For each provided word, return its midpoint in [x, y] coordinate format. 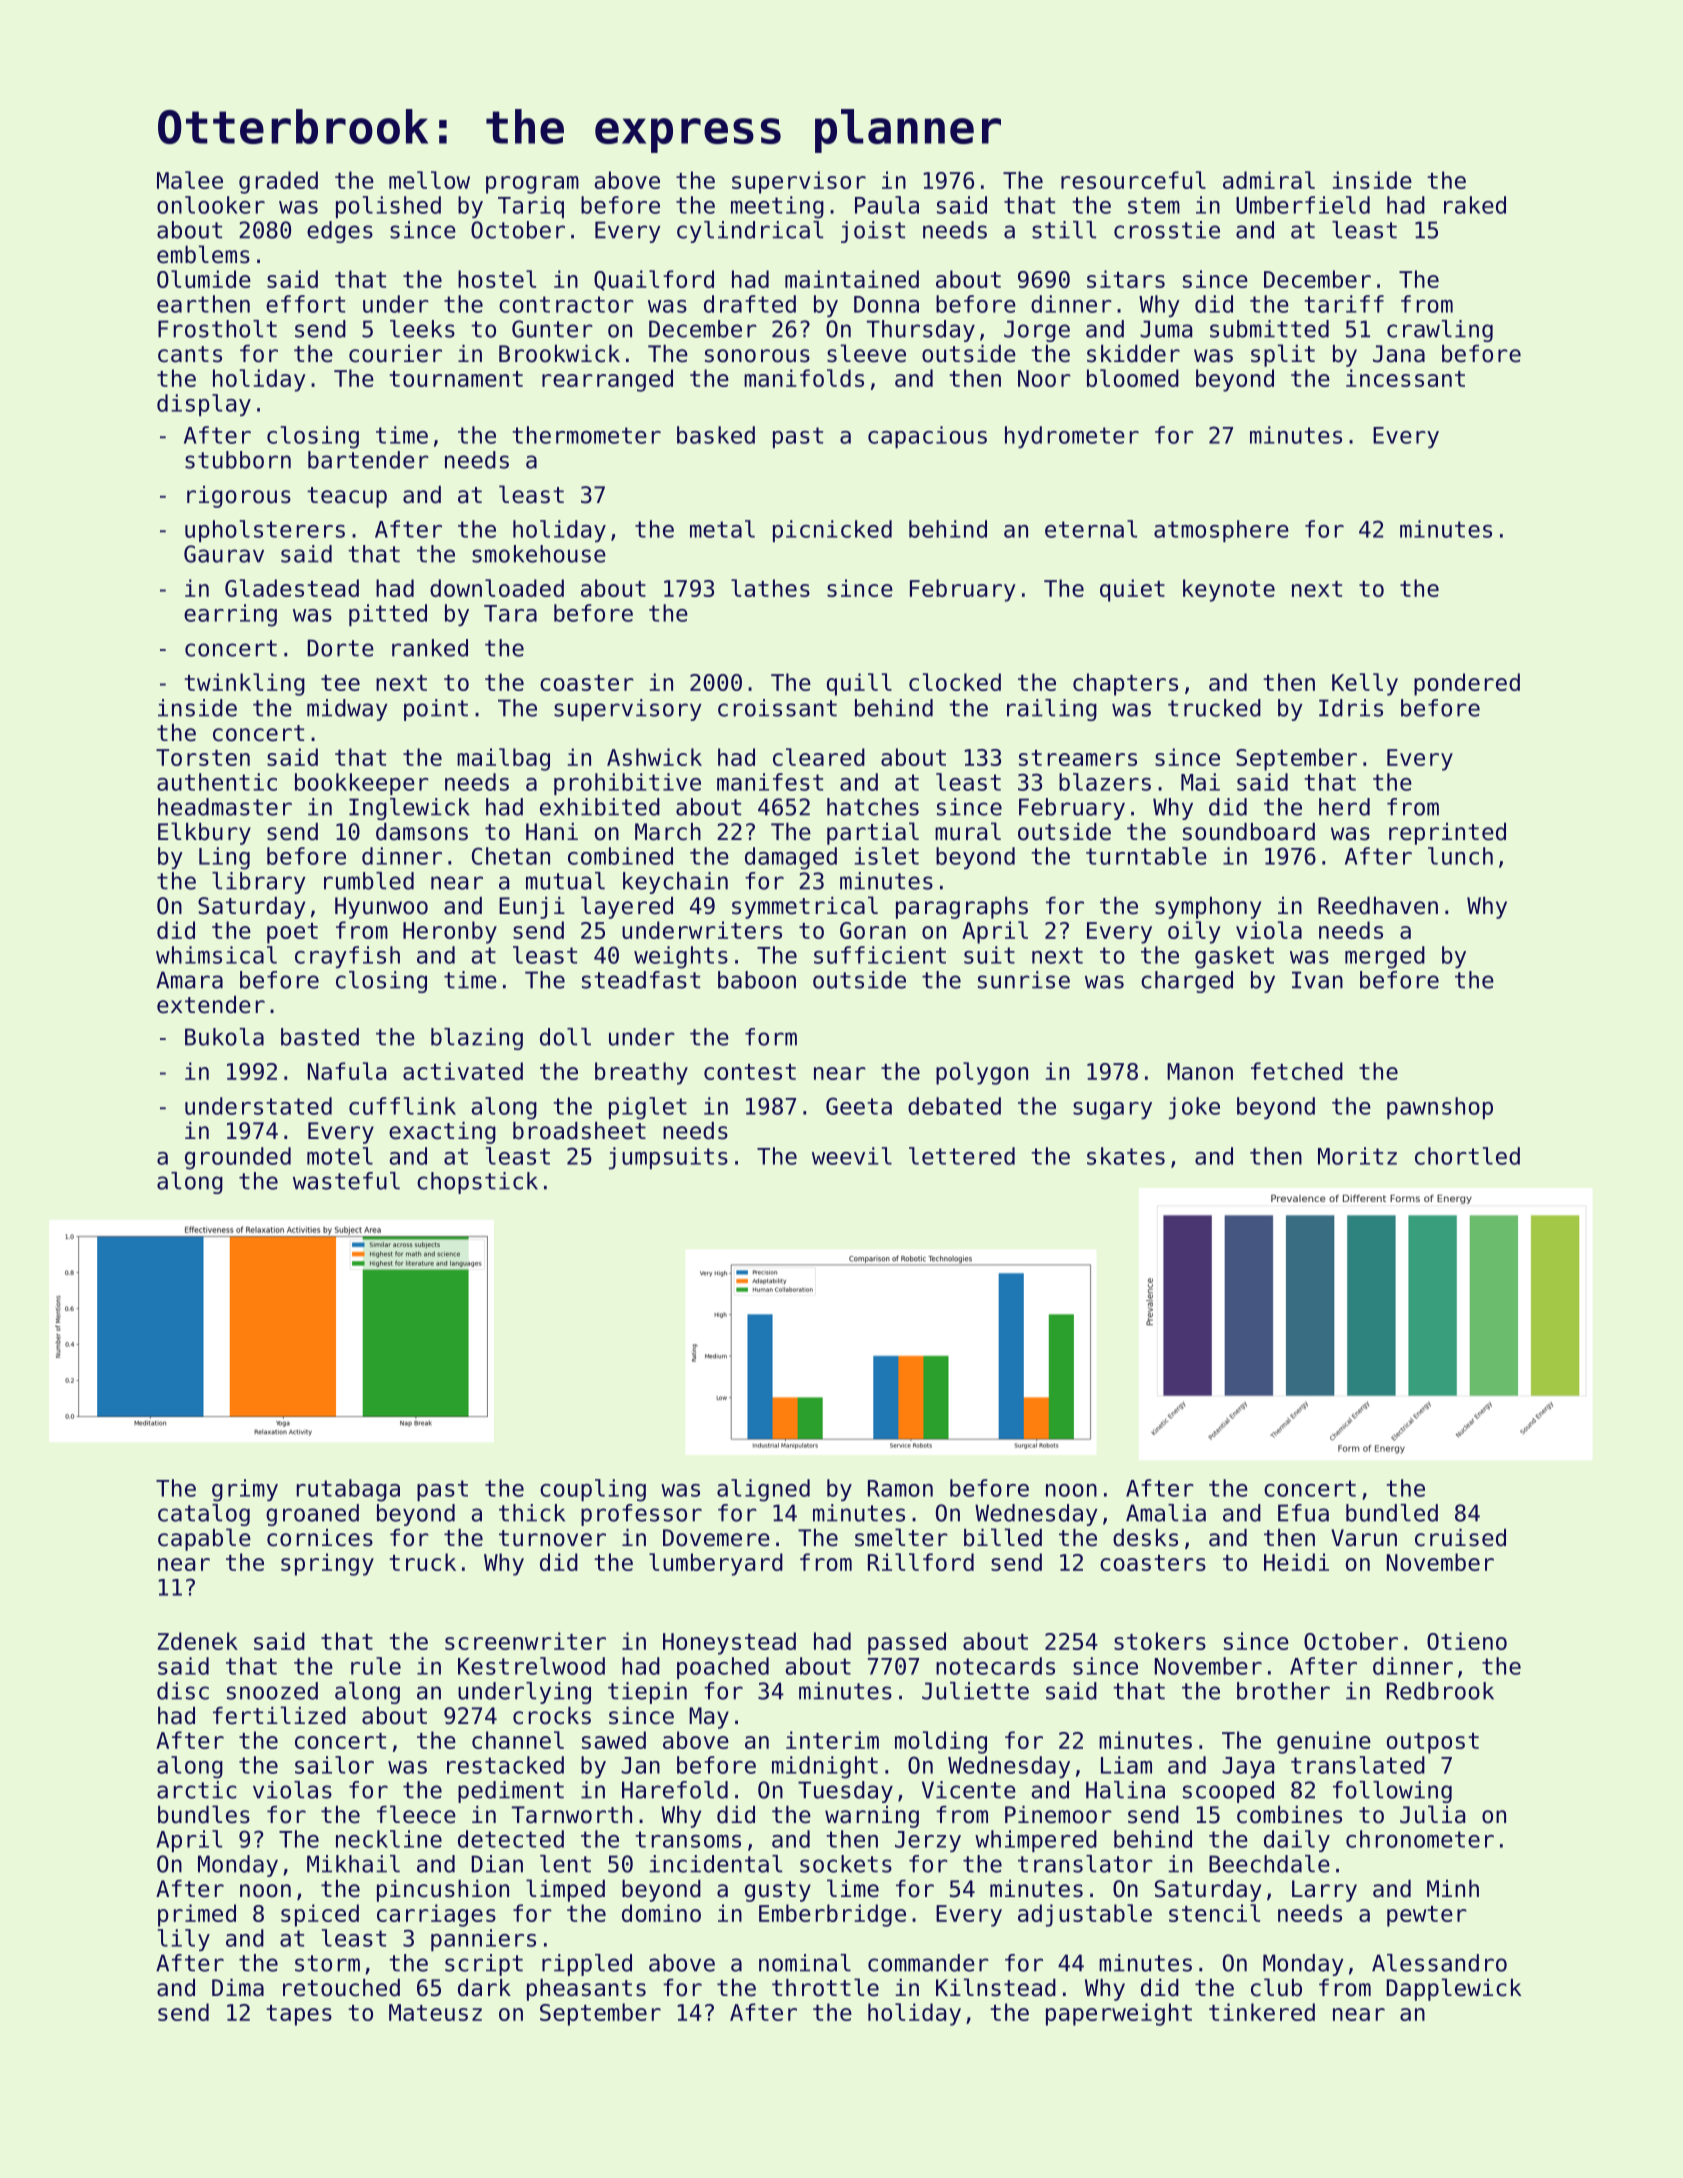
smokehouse [539, 554]
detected [511, 1839]
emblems [203, 254]
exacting [442, 1133]
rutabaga [348, 1490]
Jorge [1037, 331]
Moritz [1357, 1156]
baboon [757, 980]
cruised [1460, 1538]
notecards [995, 1666]
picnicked [832, 531]
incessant [1405, 378]
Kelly [1365, 684]
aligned [763, 1490]
